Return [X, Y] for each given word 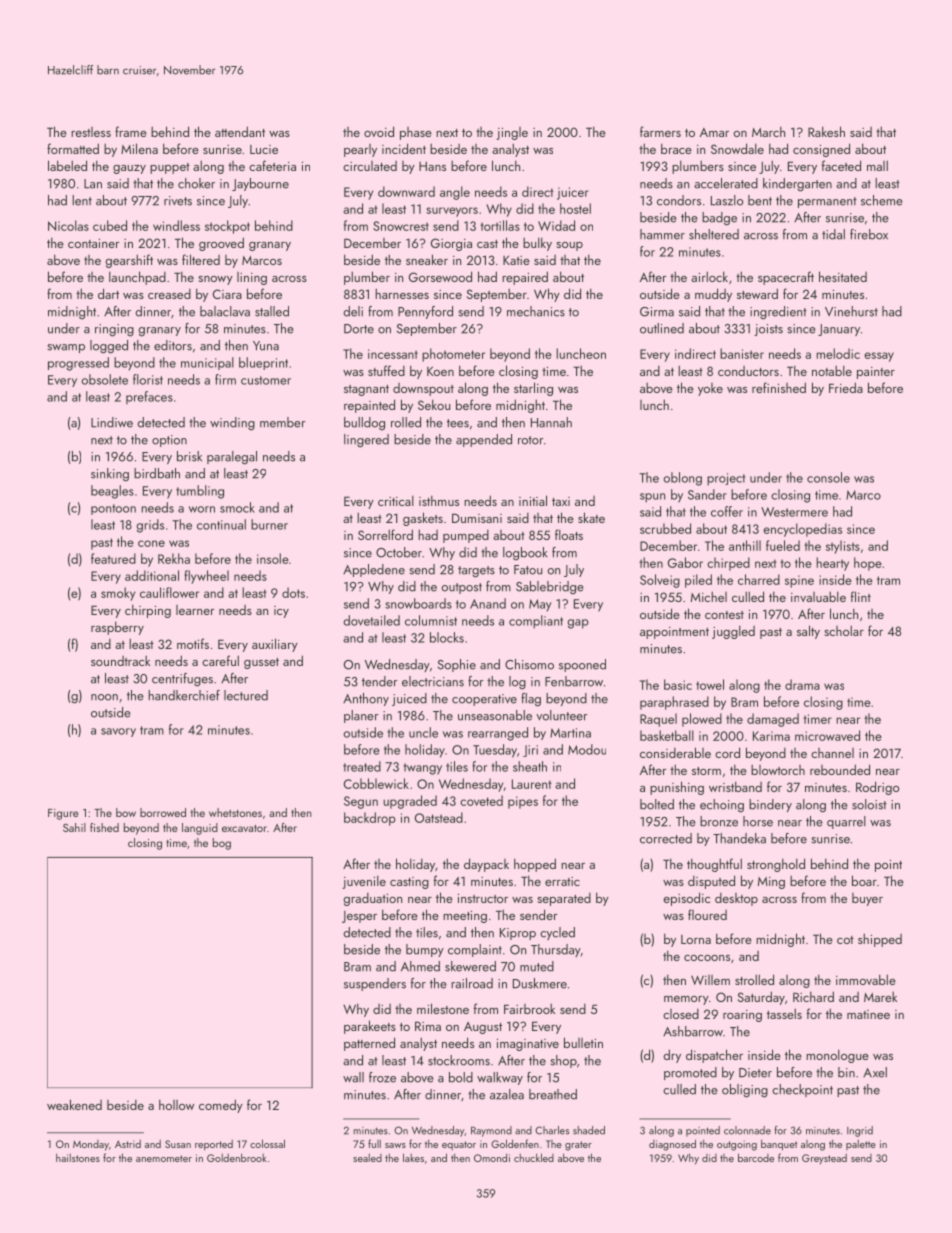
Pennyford [425, 312]
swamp [66, 348]
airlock [709, 276]
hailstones [78, 1157]
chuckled [534, 1157]
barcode [756, 1157]
